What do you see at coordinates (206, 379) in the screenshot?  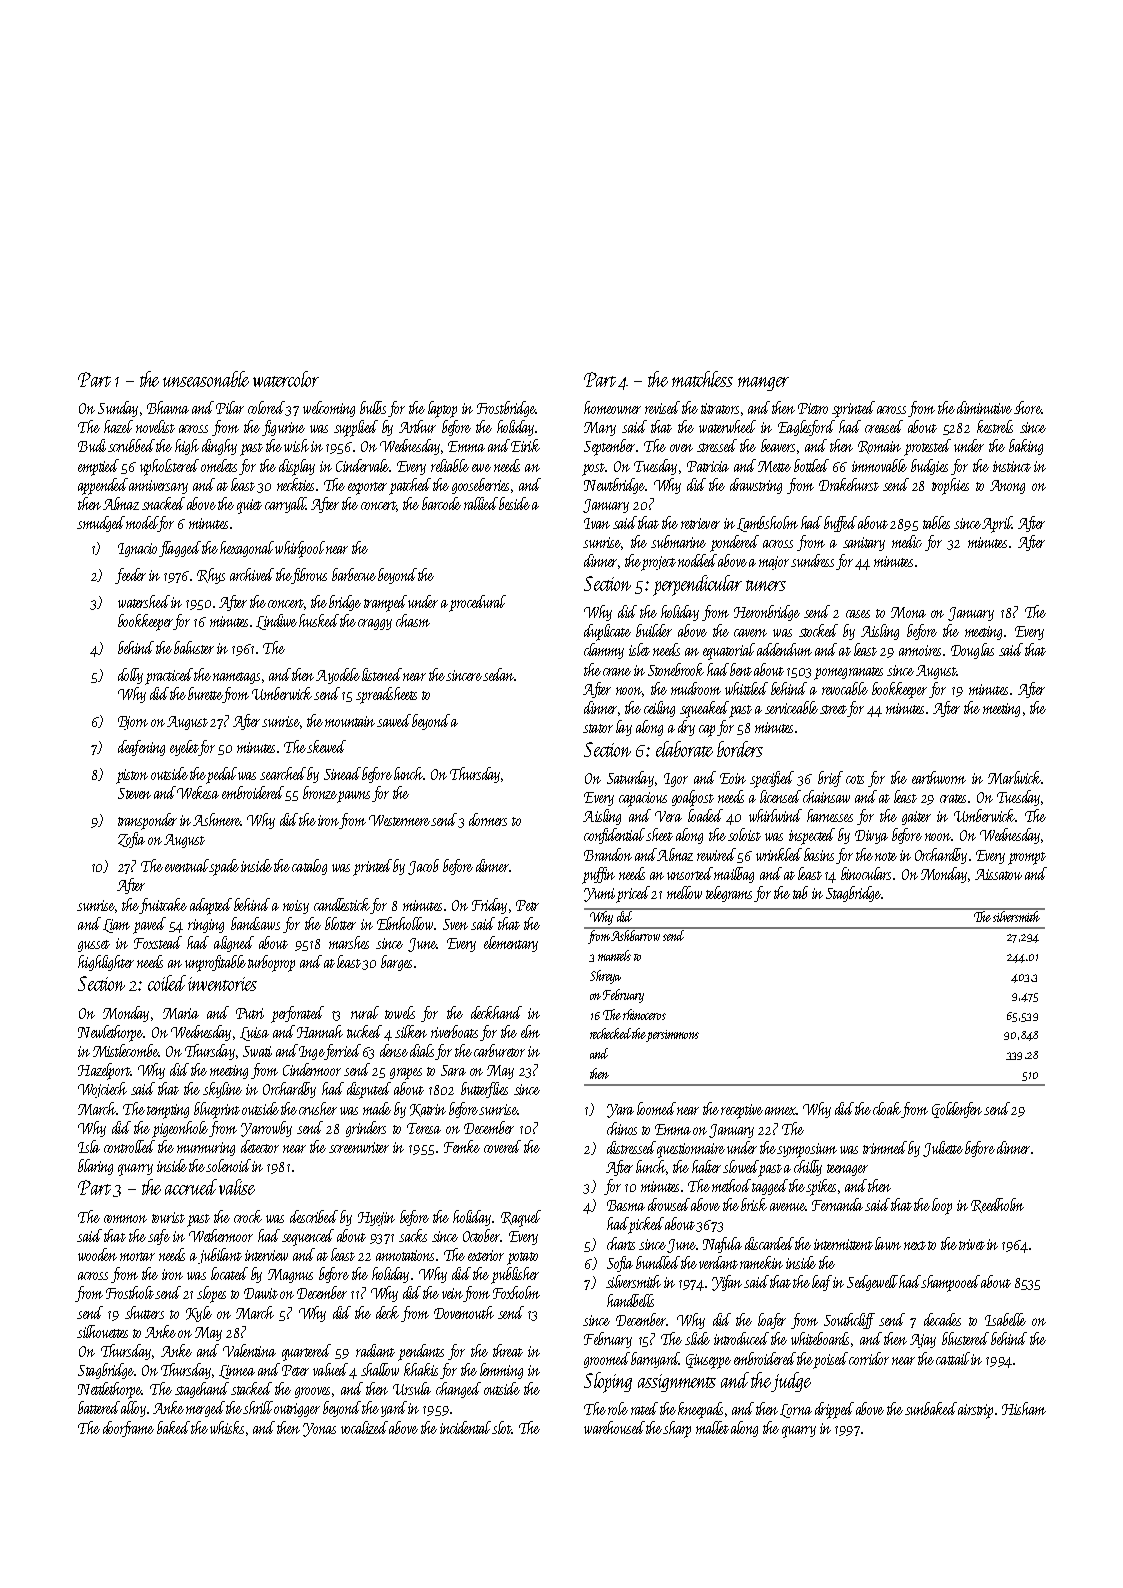 I see `unseasonable` at bounding box center [206, 379].
